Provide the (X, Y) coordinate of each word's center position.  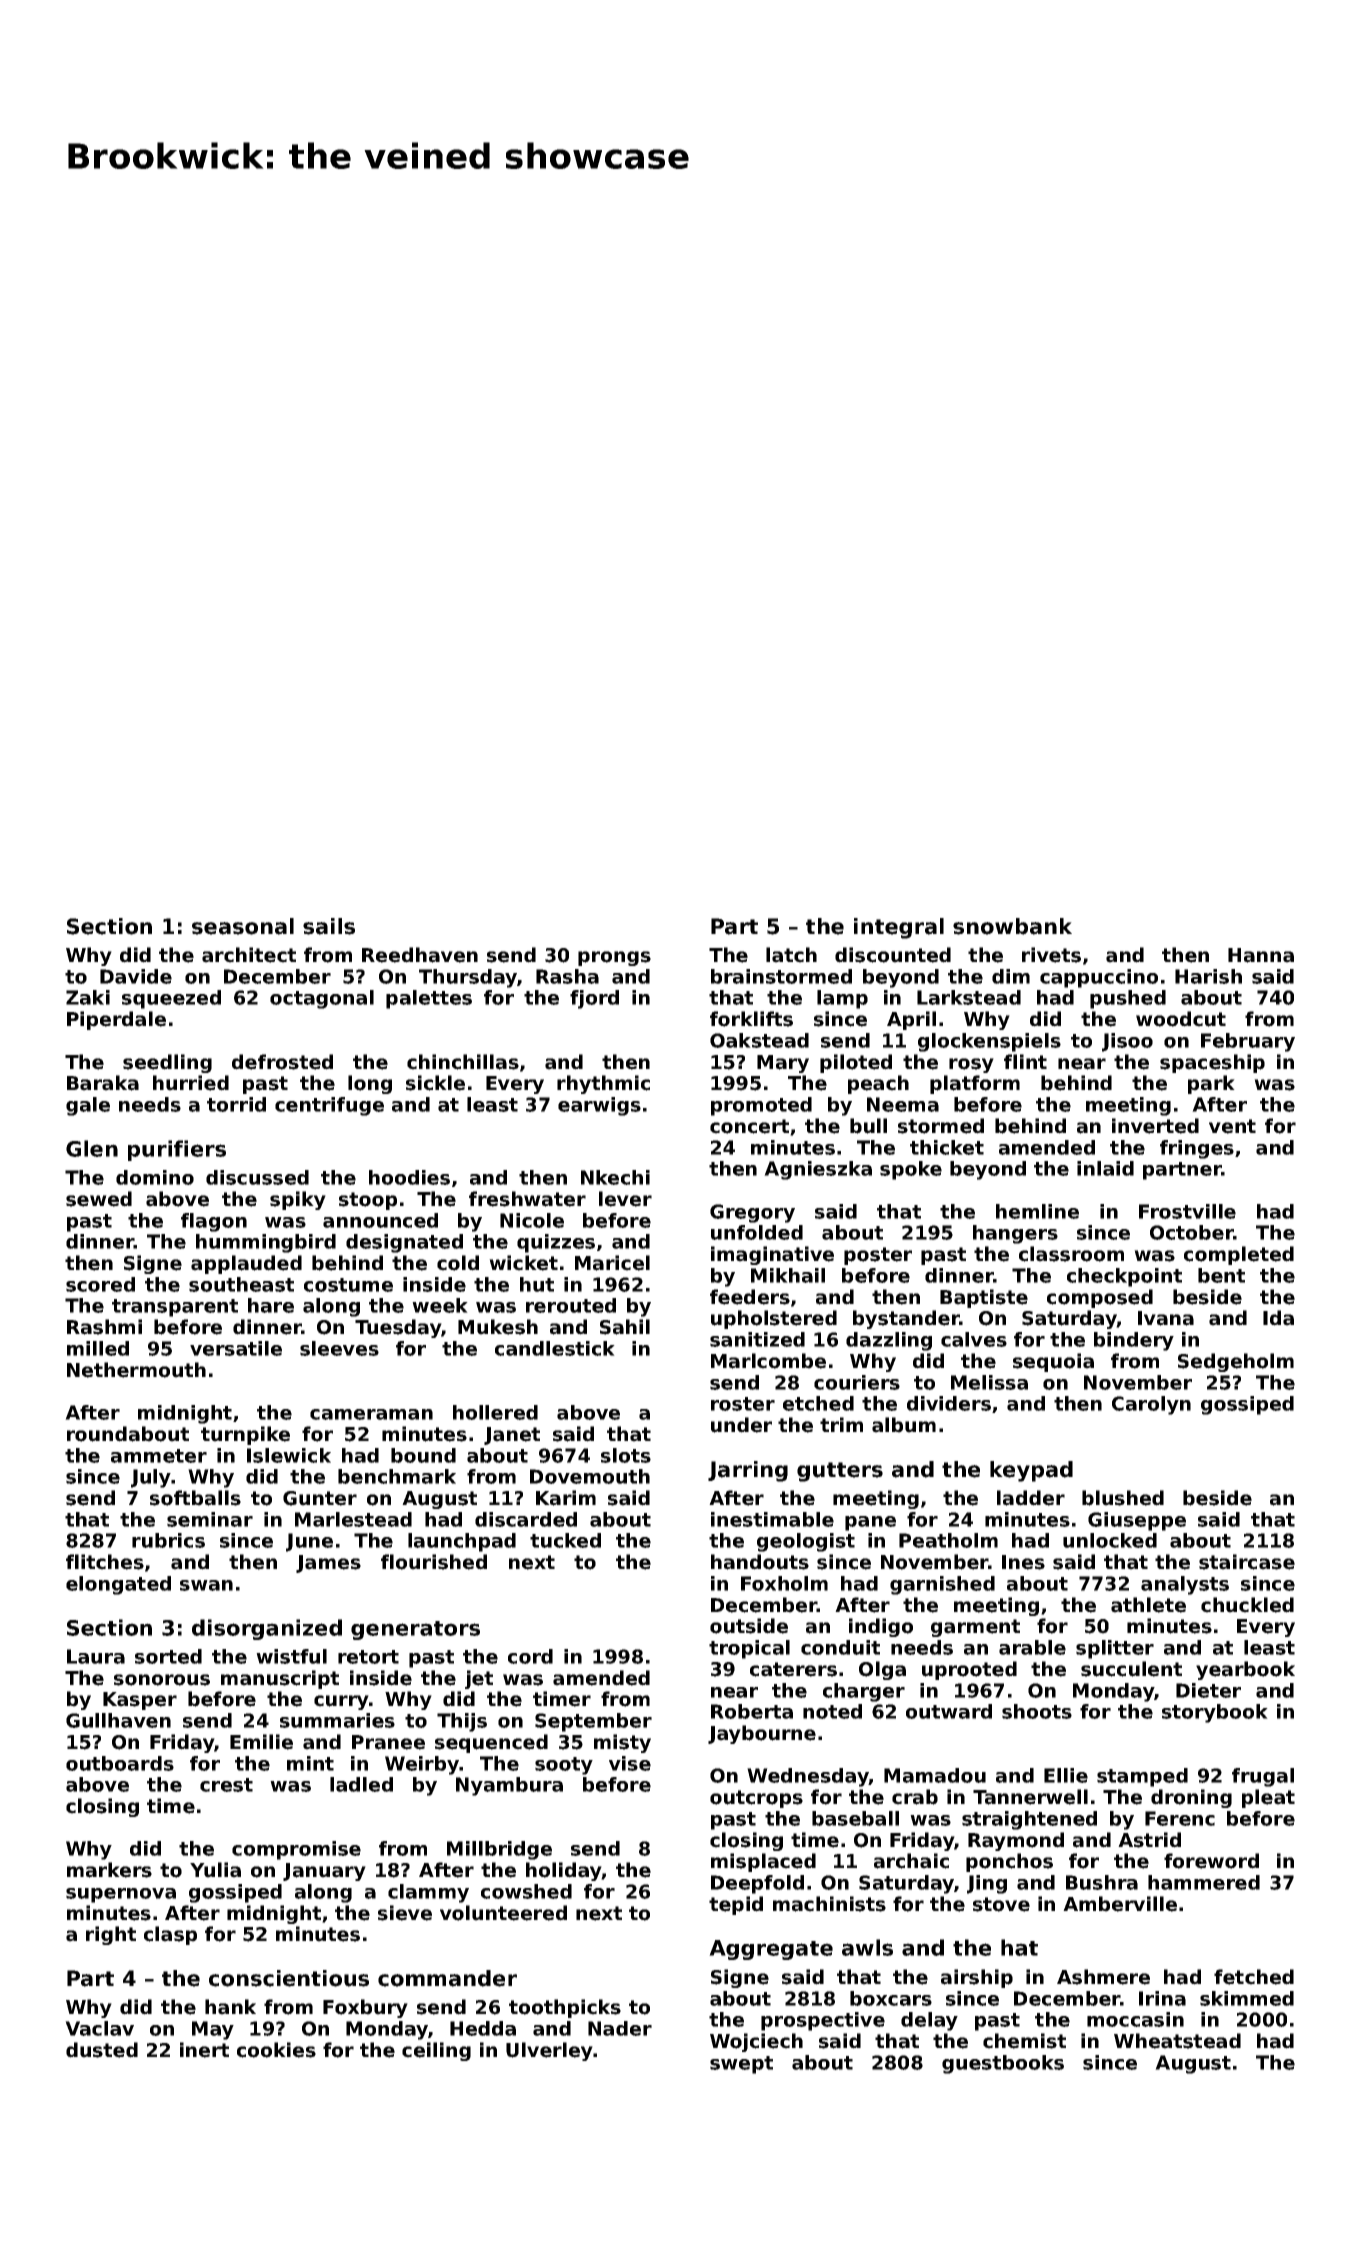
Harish (1208, 976)
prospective (823, 2021)
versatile (236, 1348)
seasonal (243, 926)
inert (204, 2050)
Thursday (468, 978)
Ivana (1166, 1318)
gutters (840, 1472)
